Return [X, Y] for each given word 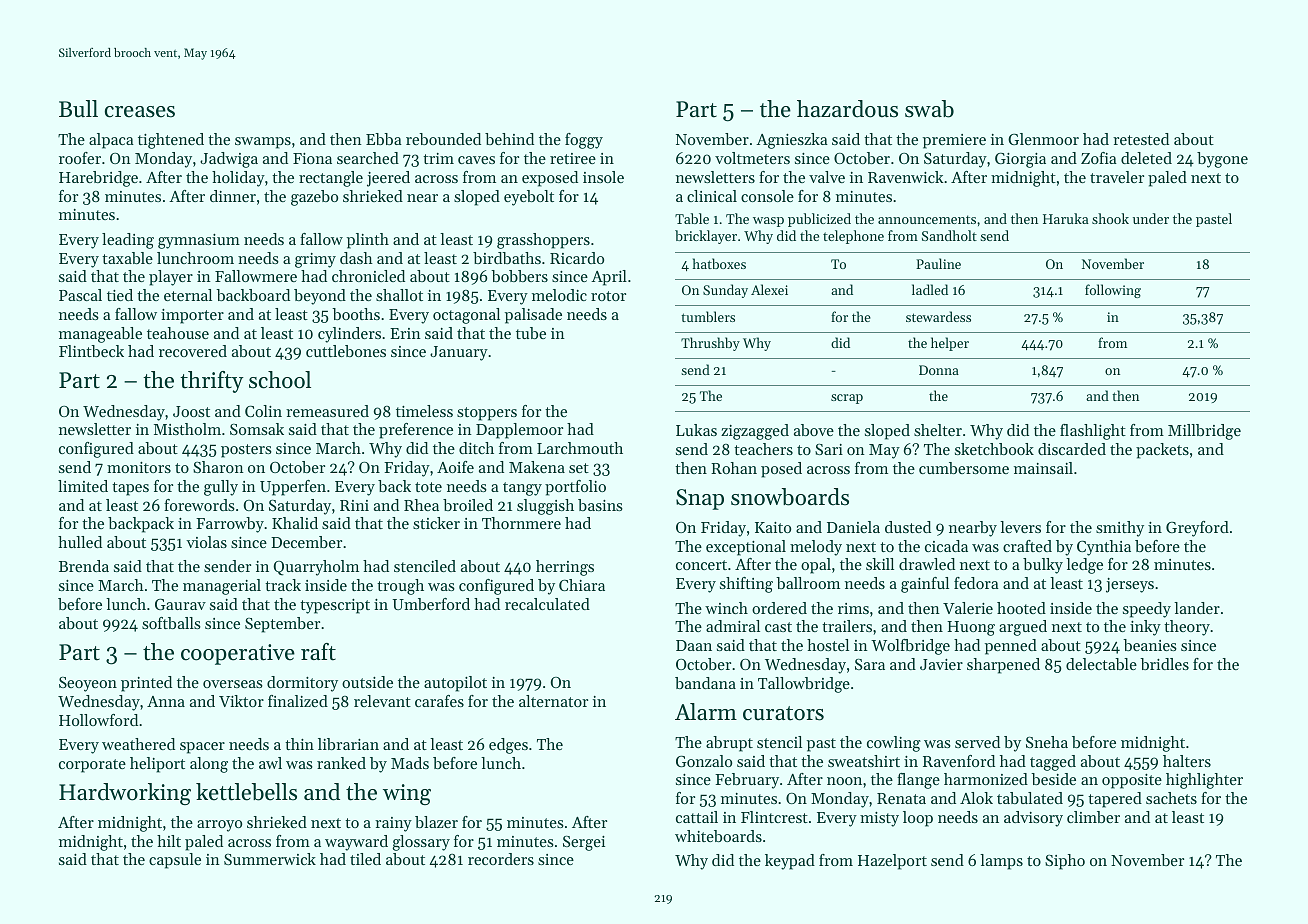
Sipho [1065, 862]
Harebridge [98, 179]
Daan [694, 645]
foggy [584, 141]
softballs [171, 623]
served [977, 742]
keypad [790, 862]
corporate [92, 766]
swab [929, 109]
